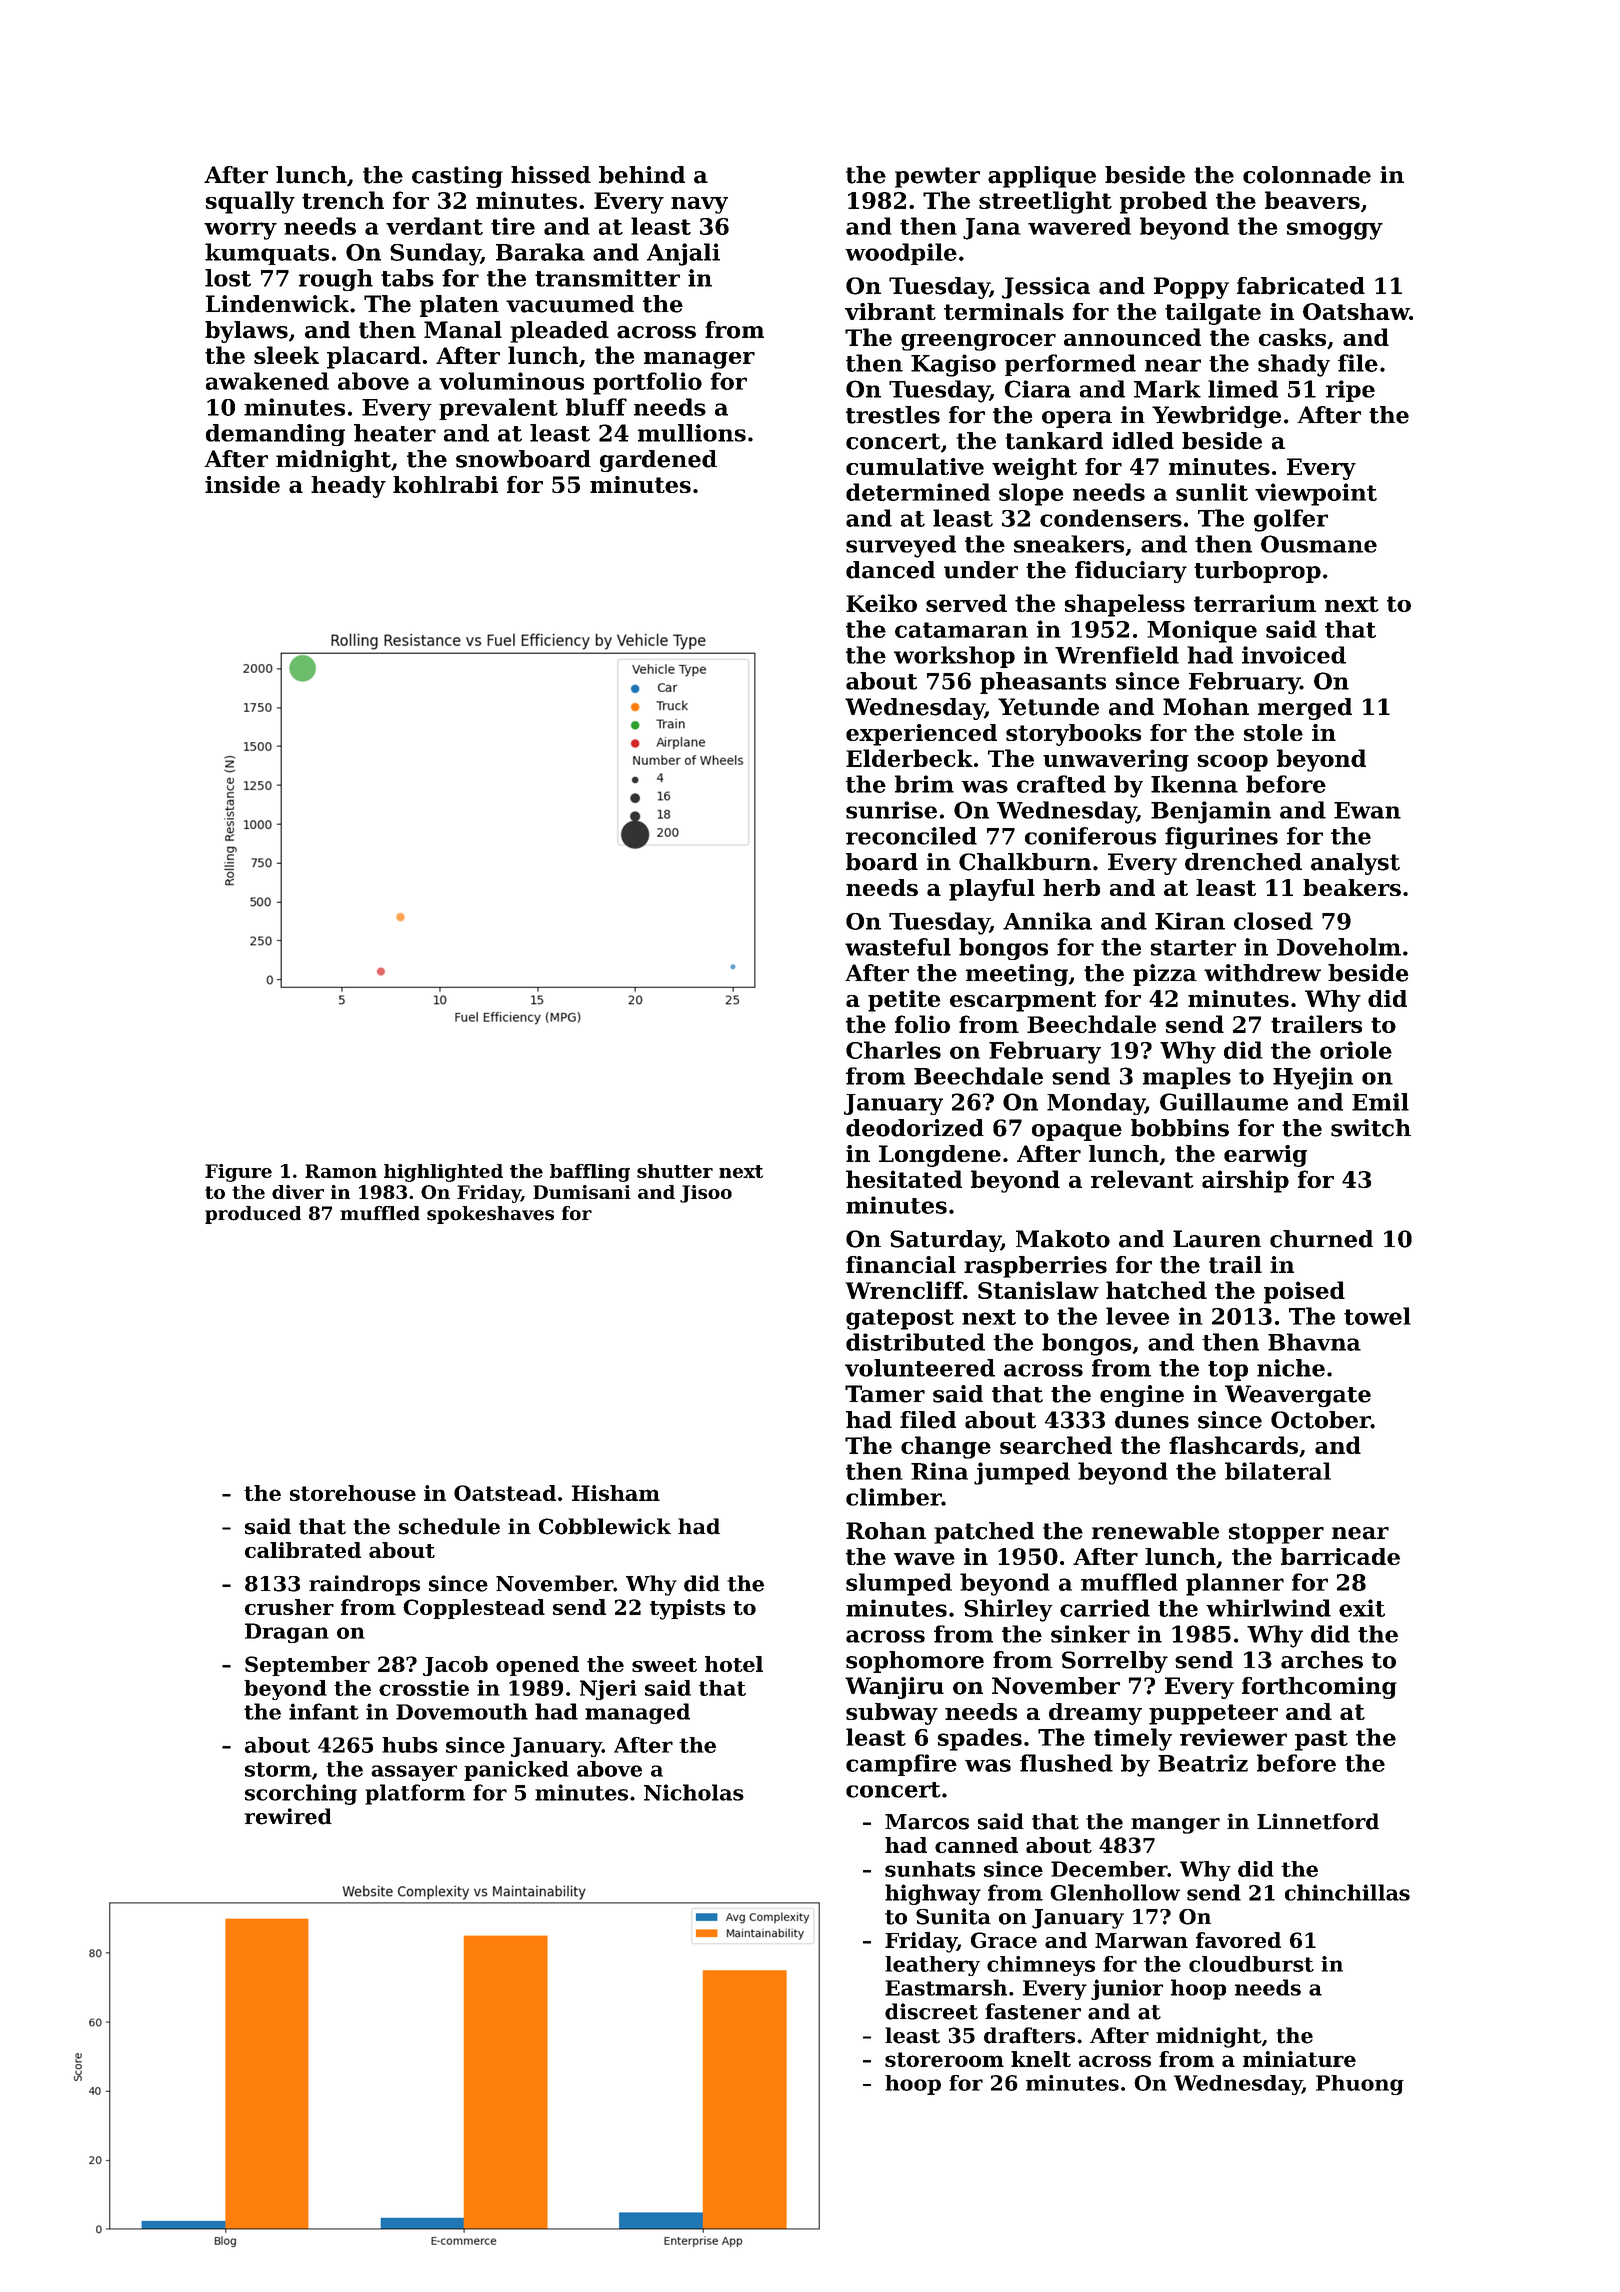 This document has height=2292, width=1620. I want to click on demanding, so click(275, 435).
